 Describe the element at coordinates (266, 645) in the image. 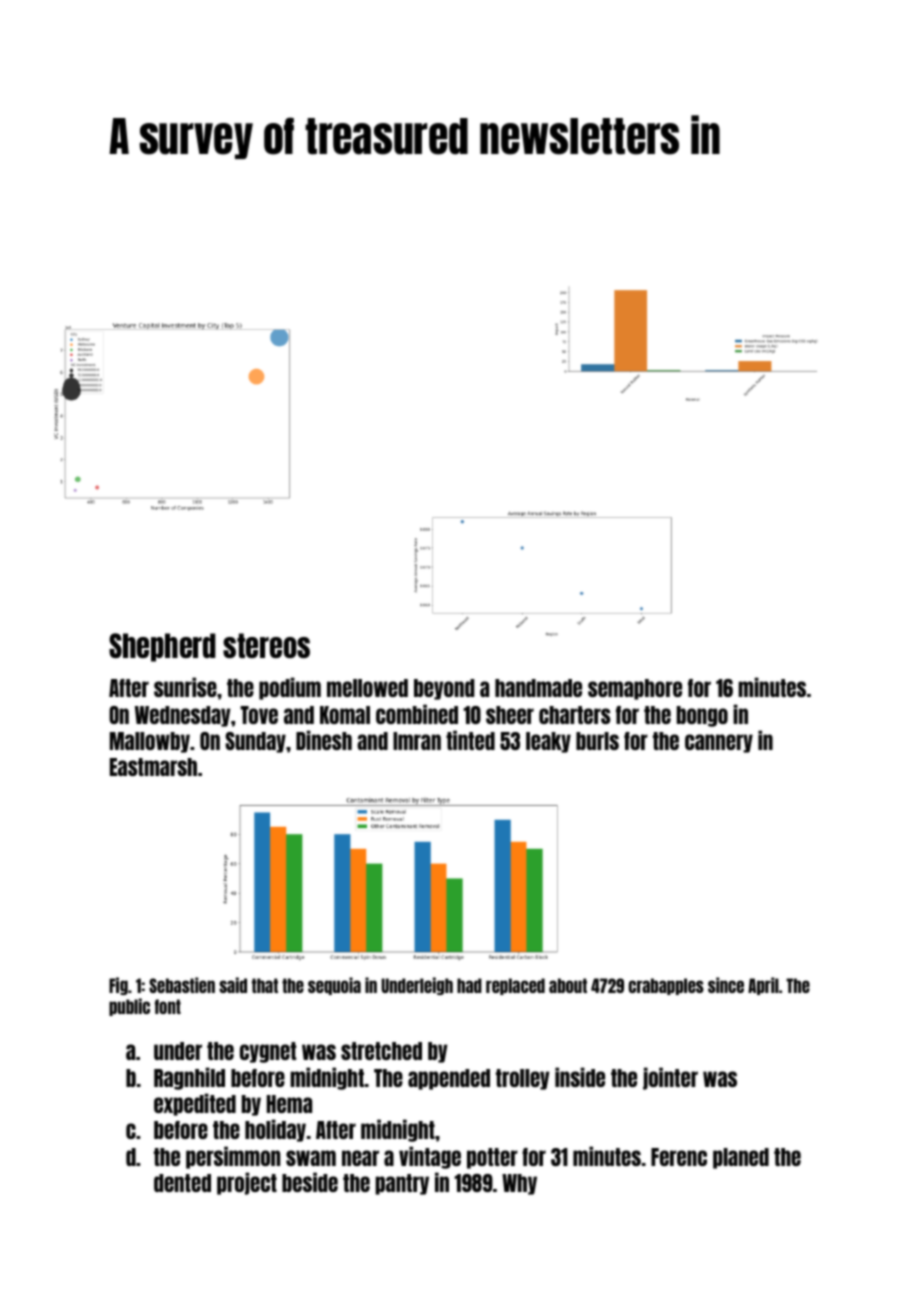

I see `stereos` at that location.
